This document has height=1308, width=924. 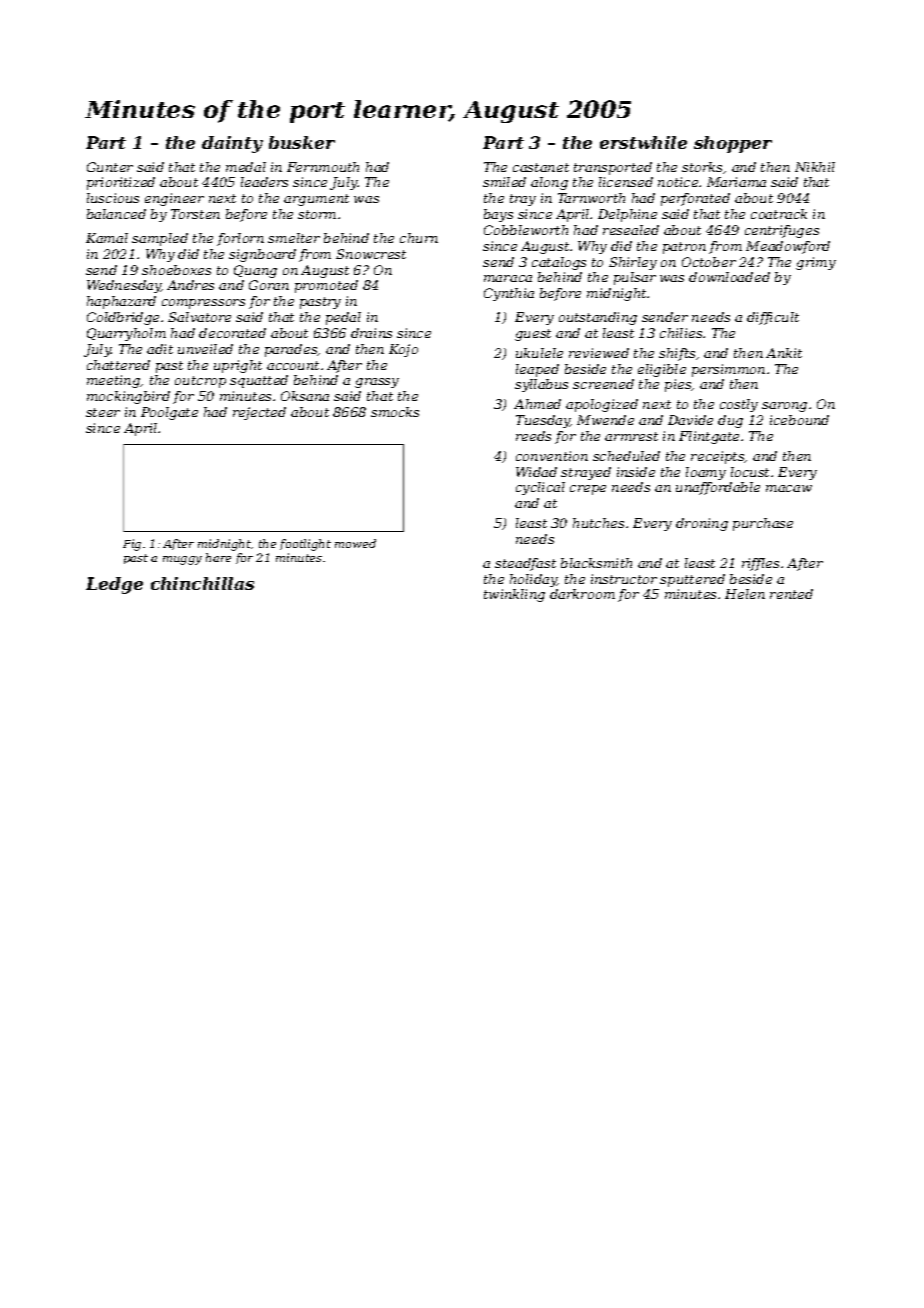 I want to click on argument, so click(x=316, y=200).
